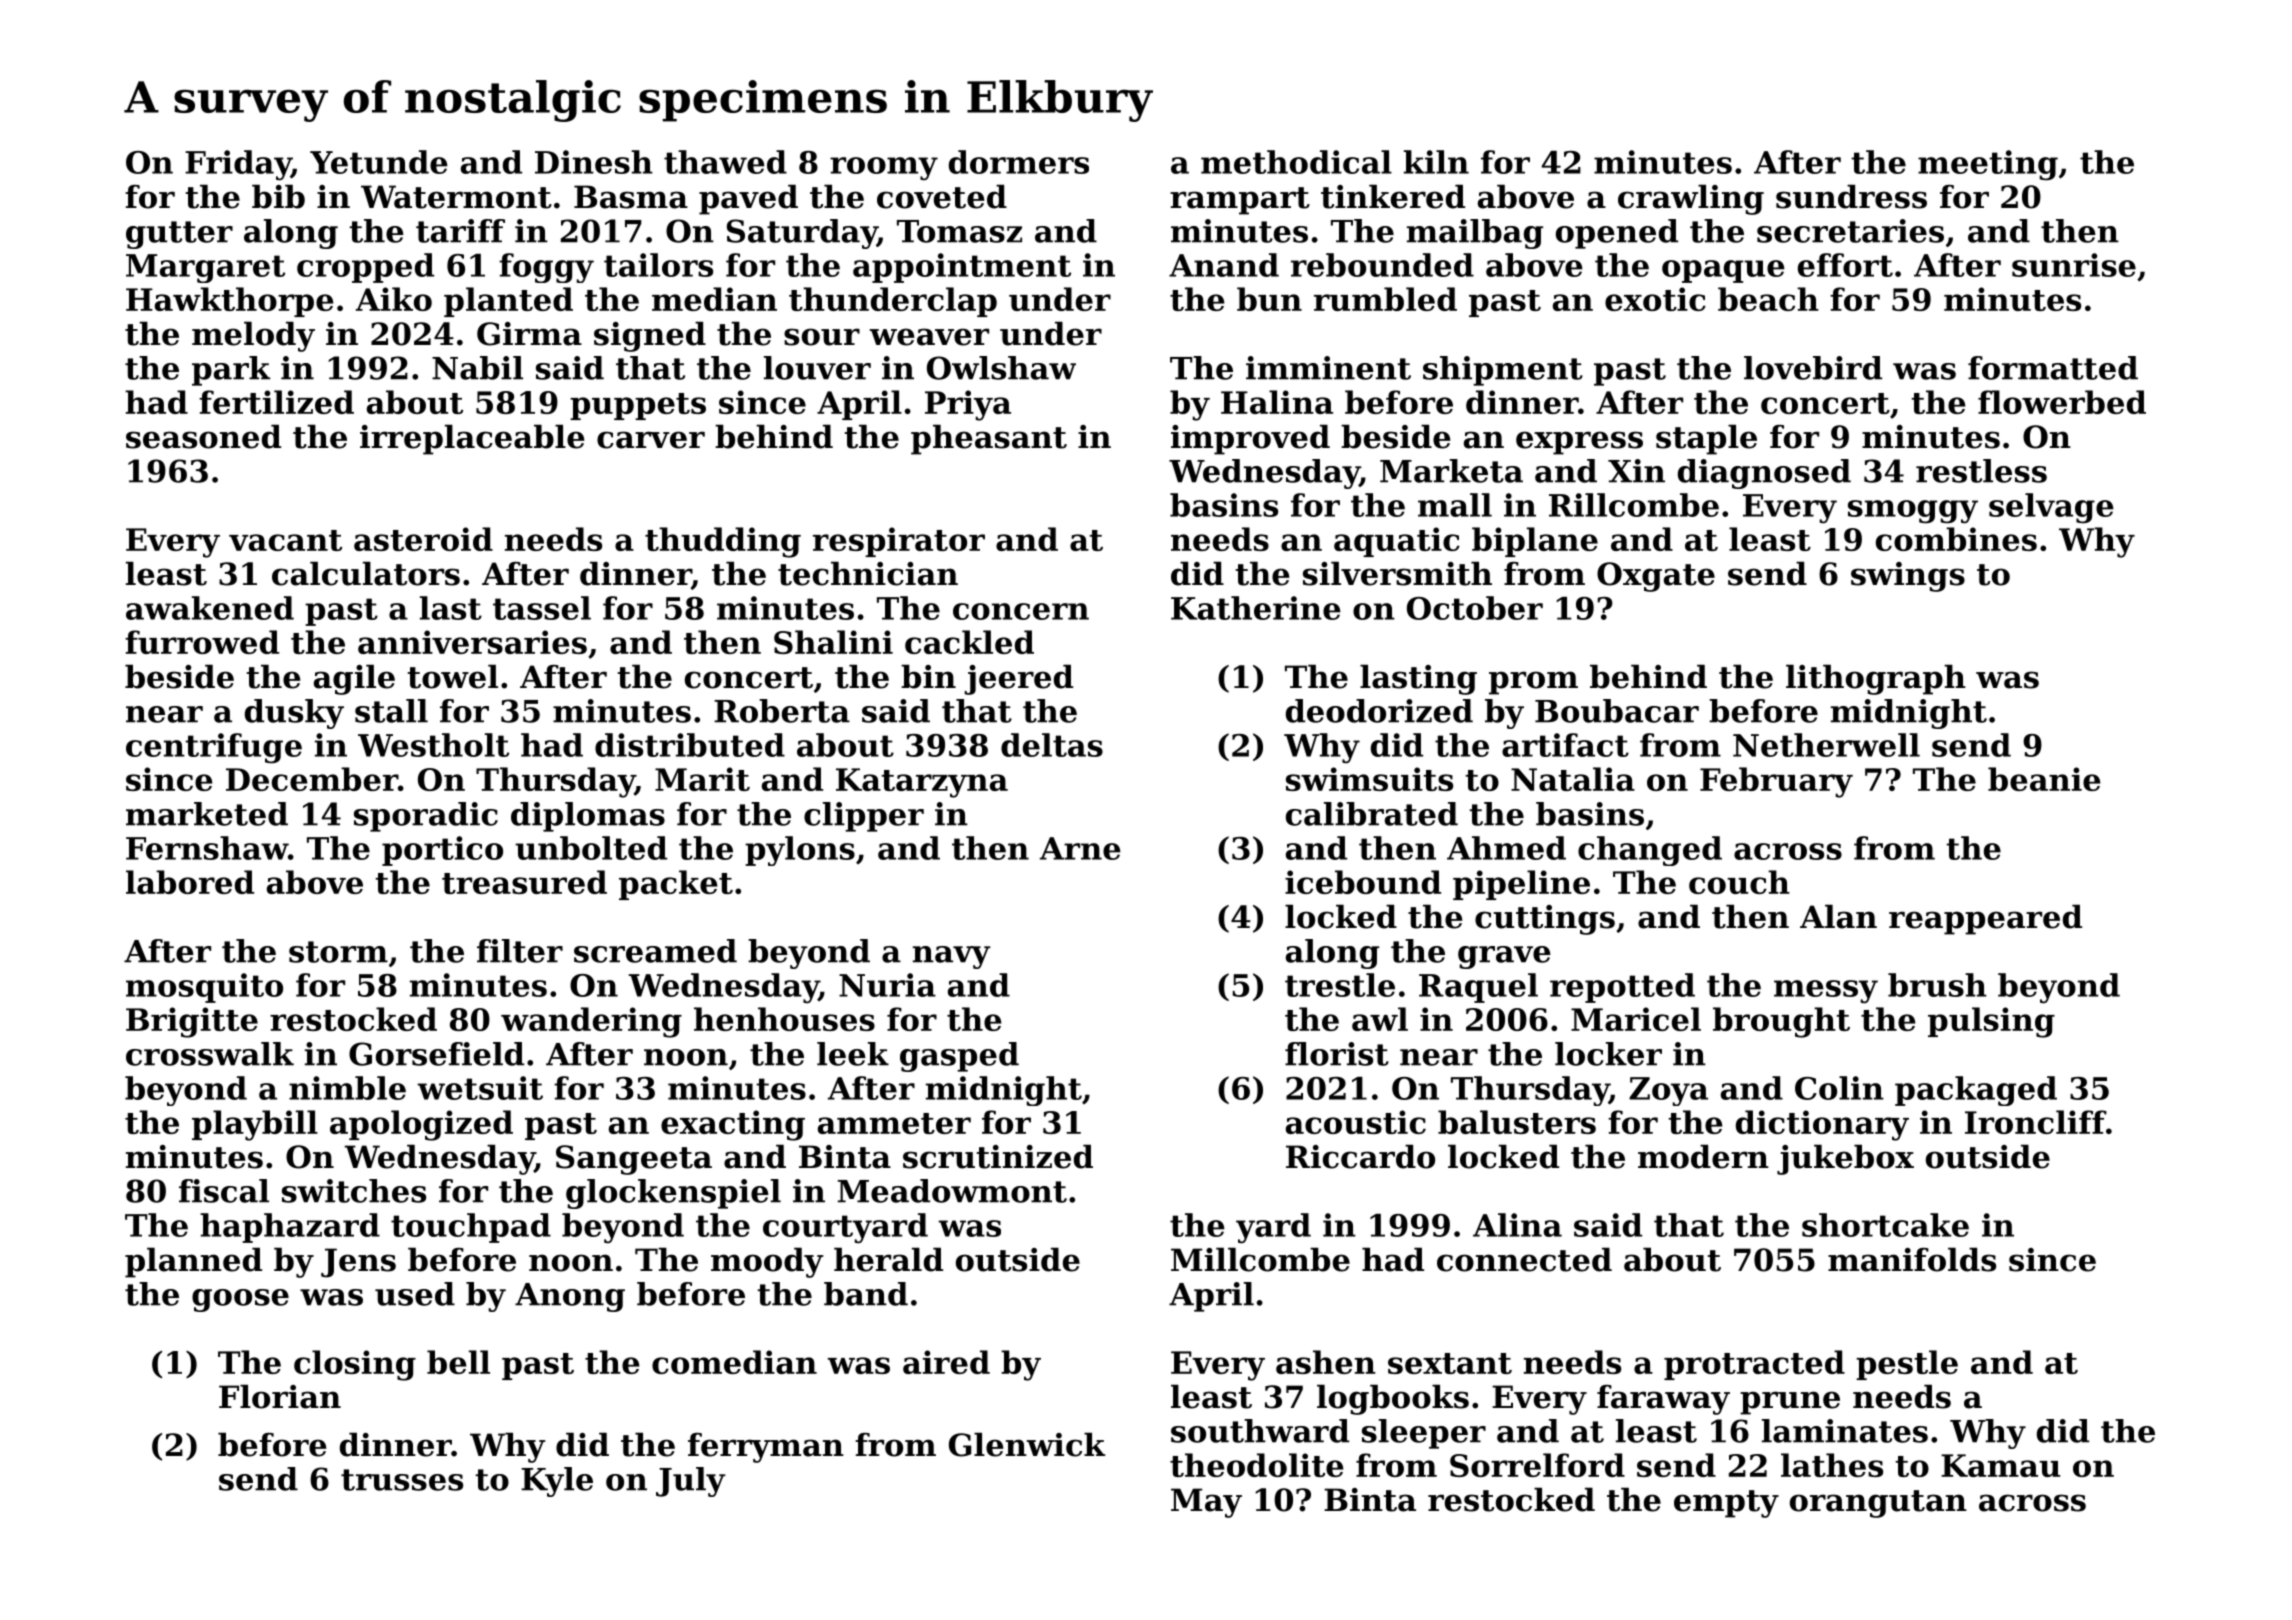  Describe the element at coordinates (1845, 1159) in the screenshot. I see `jukebox` at that location.
